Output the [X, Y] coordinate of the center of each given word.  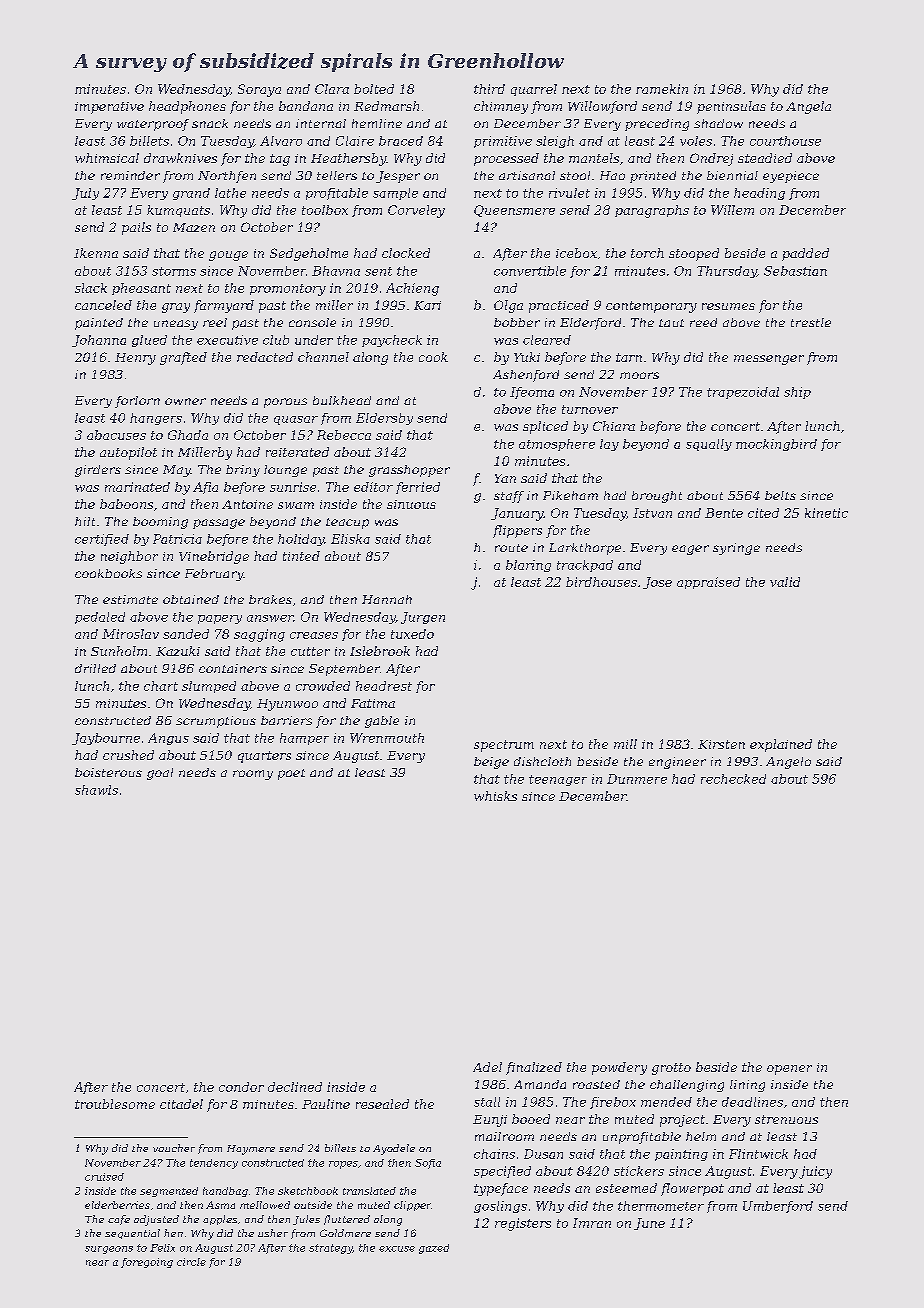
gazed [434, 1249]
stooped [694, 254]
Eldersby [384, 419]
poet [291, 774]
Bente [724, 513]
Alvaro [281, 141]
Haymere [251, 1150]
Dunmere [637, 779]
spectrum [504, 746]
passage [219, 524]
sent [378, 271]
